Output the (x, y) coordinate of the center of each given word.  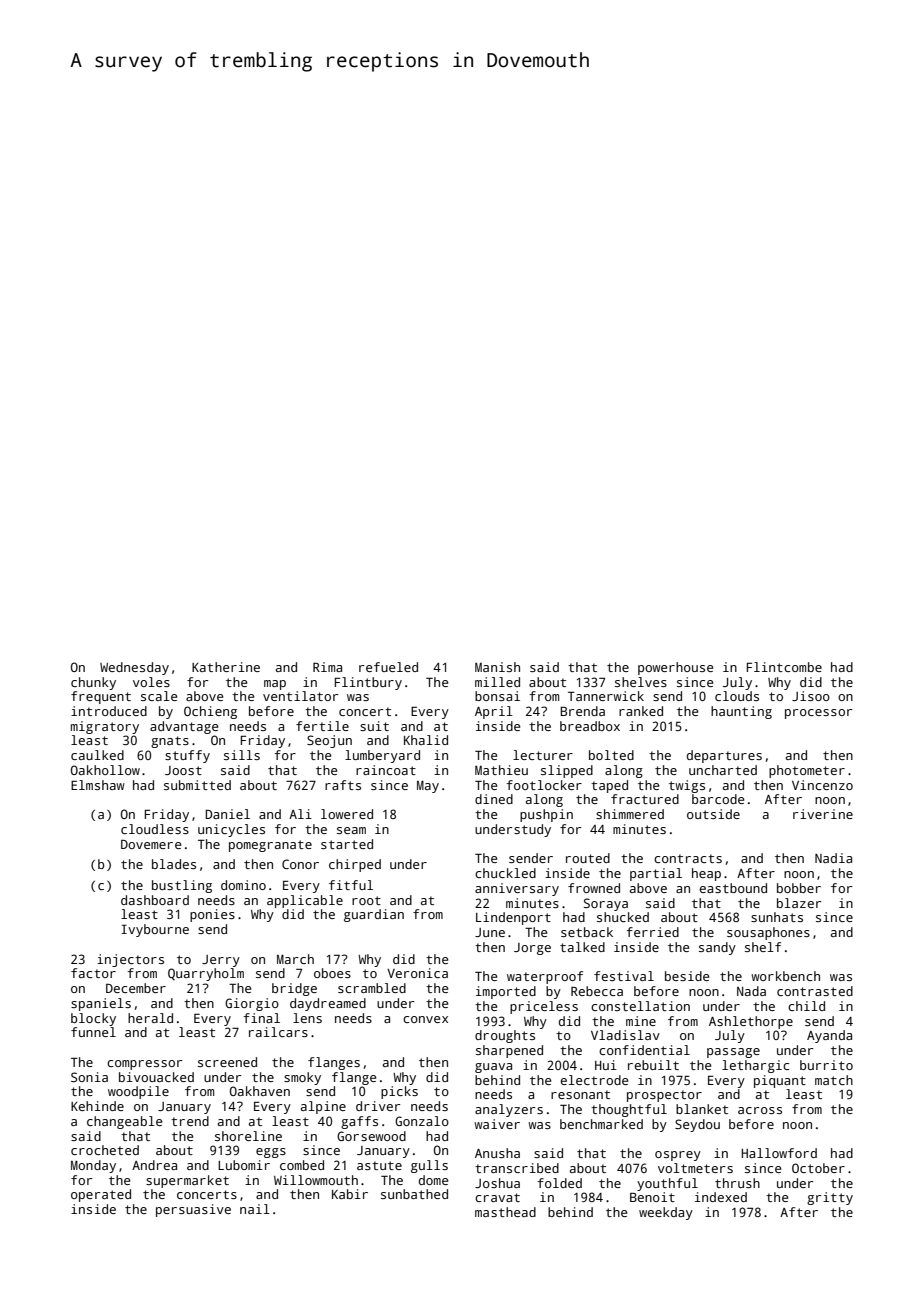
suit (374, 726)
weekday (666, 1213)
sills (242, 755)
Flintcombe (784, 667)
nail (255, 1209)
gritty (830, 1198)
